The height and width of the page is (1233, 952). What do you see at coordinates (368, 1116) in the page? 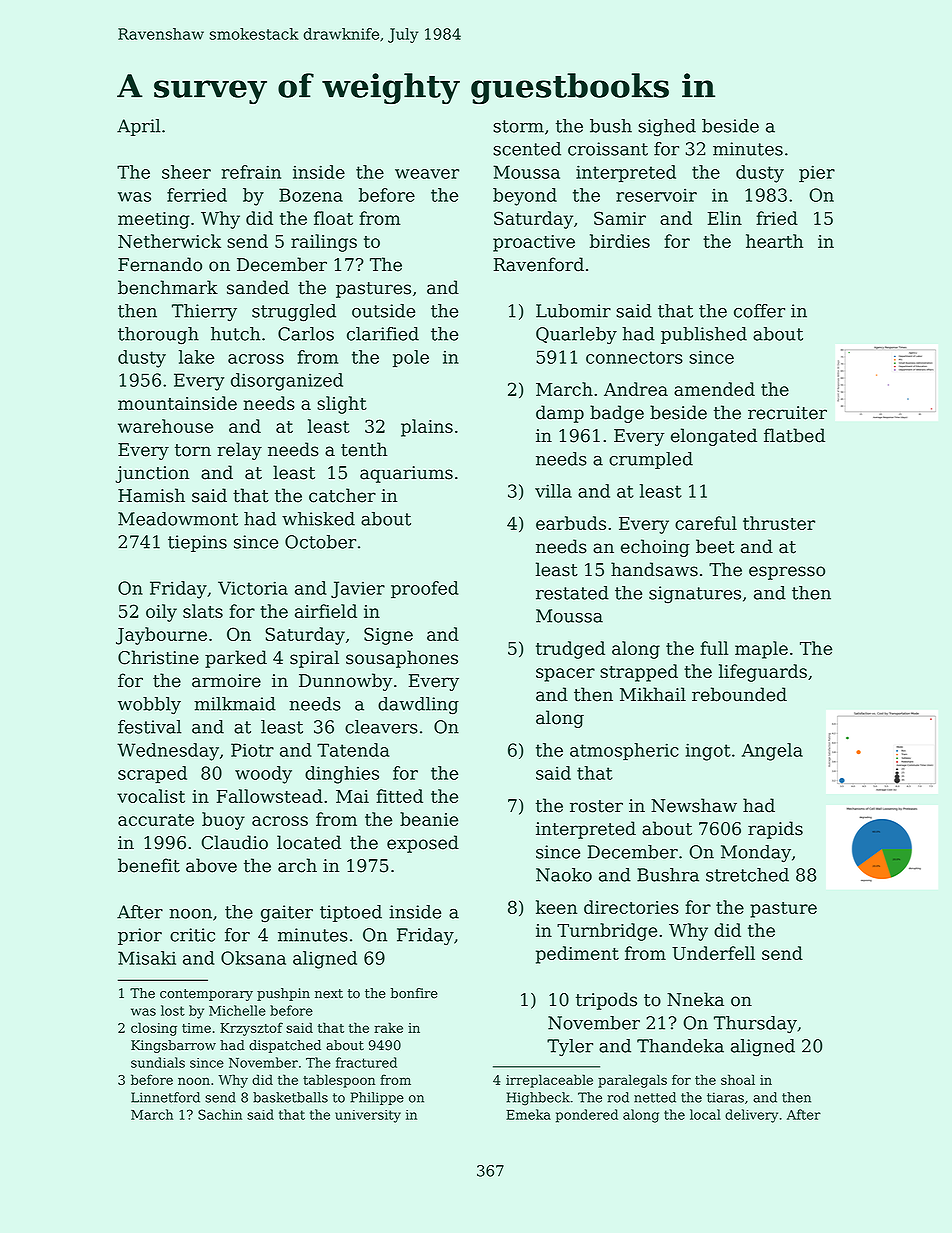
I see `university` at bounding box center [368, 1116].
